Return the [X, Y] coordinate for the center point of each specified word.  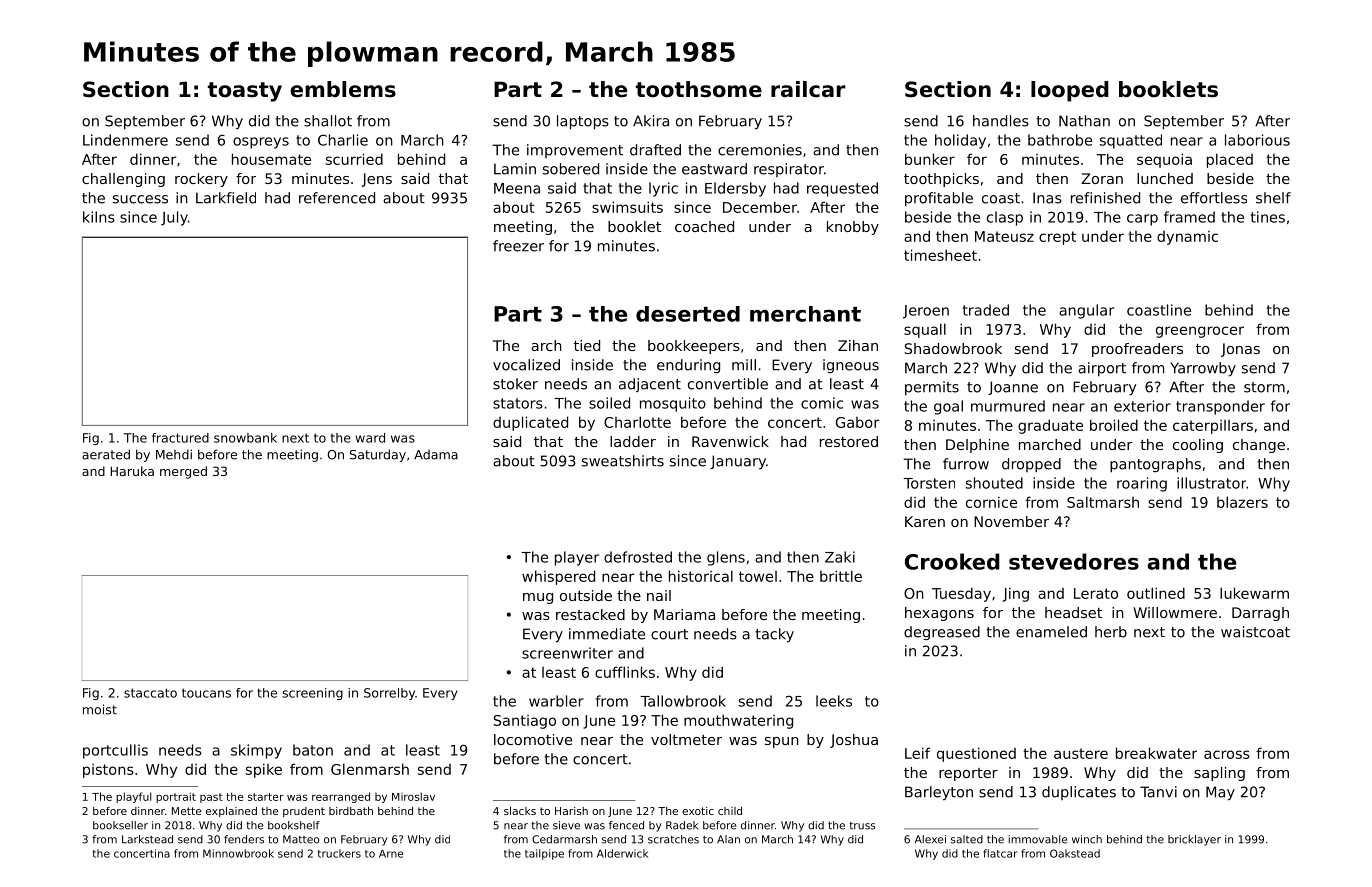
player [577, 558]
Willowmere [1175, 612]
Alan [728, 839]
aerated [106, 454]
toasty [245, 92]
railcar [808, 89]
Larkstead [147, 839]
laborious [1257, 140]
